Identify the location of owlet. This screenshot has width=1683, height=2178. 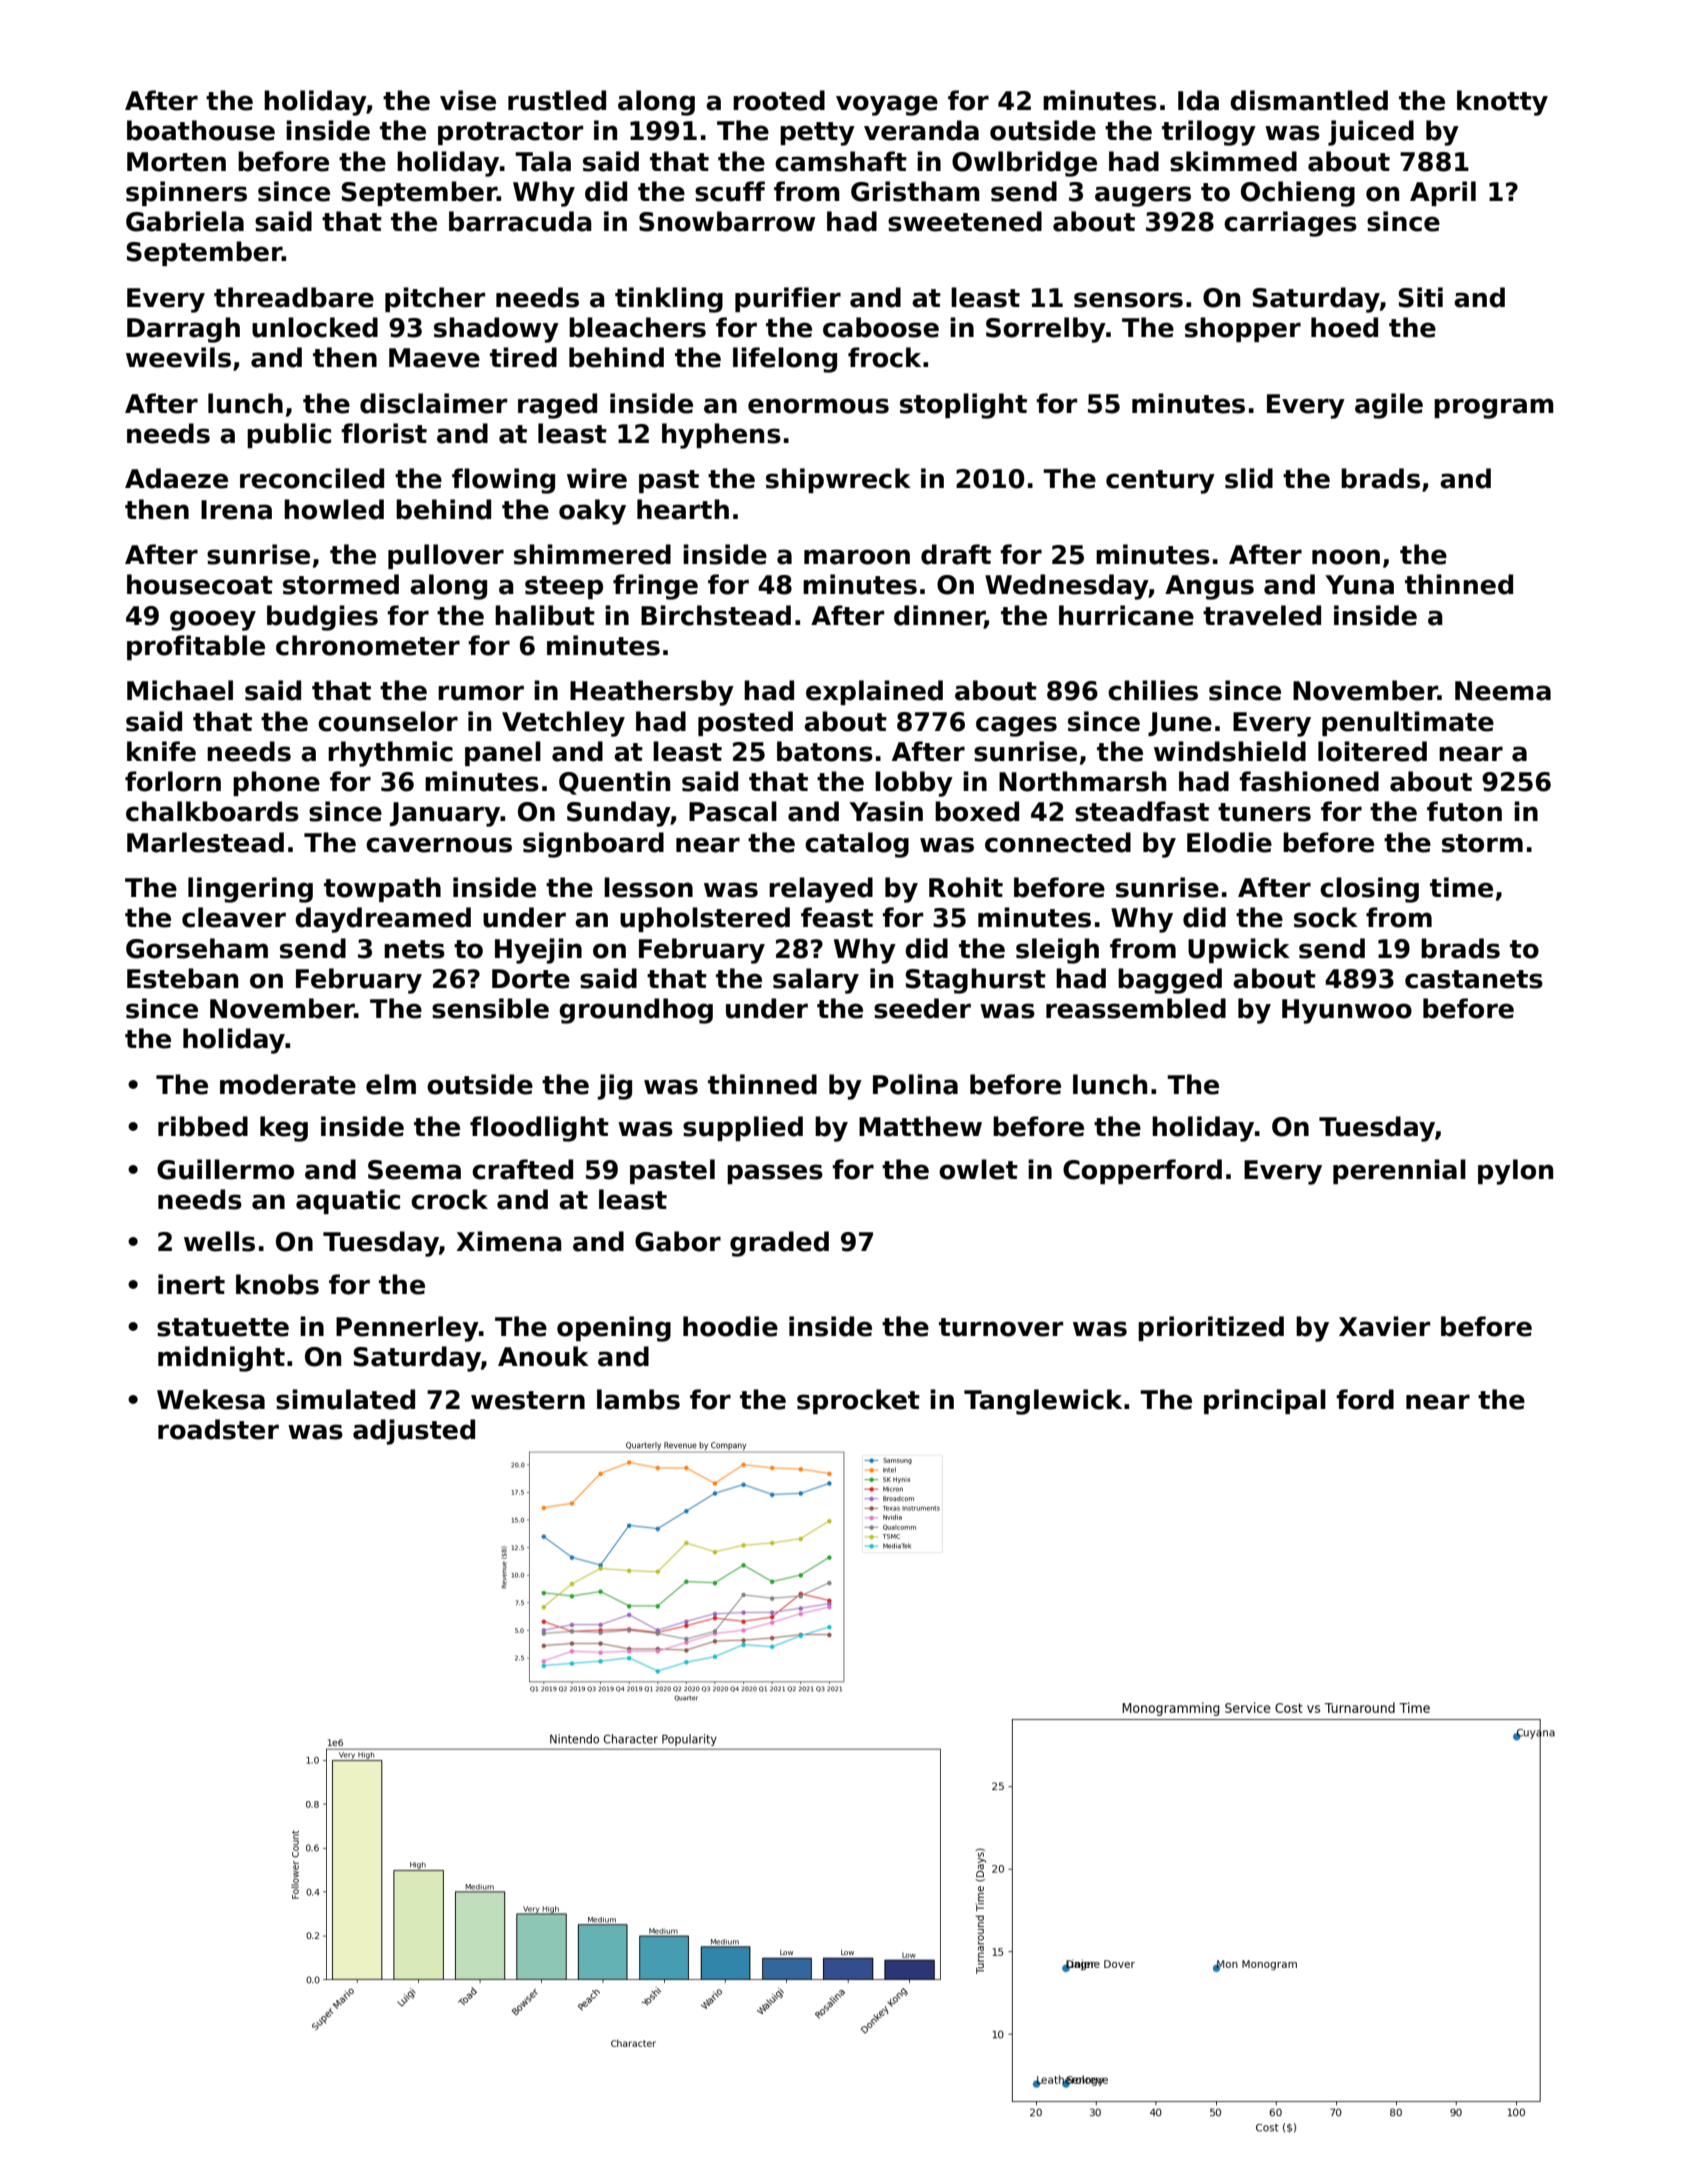
(978, 1169).
